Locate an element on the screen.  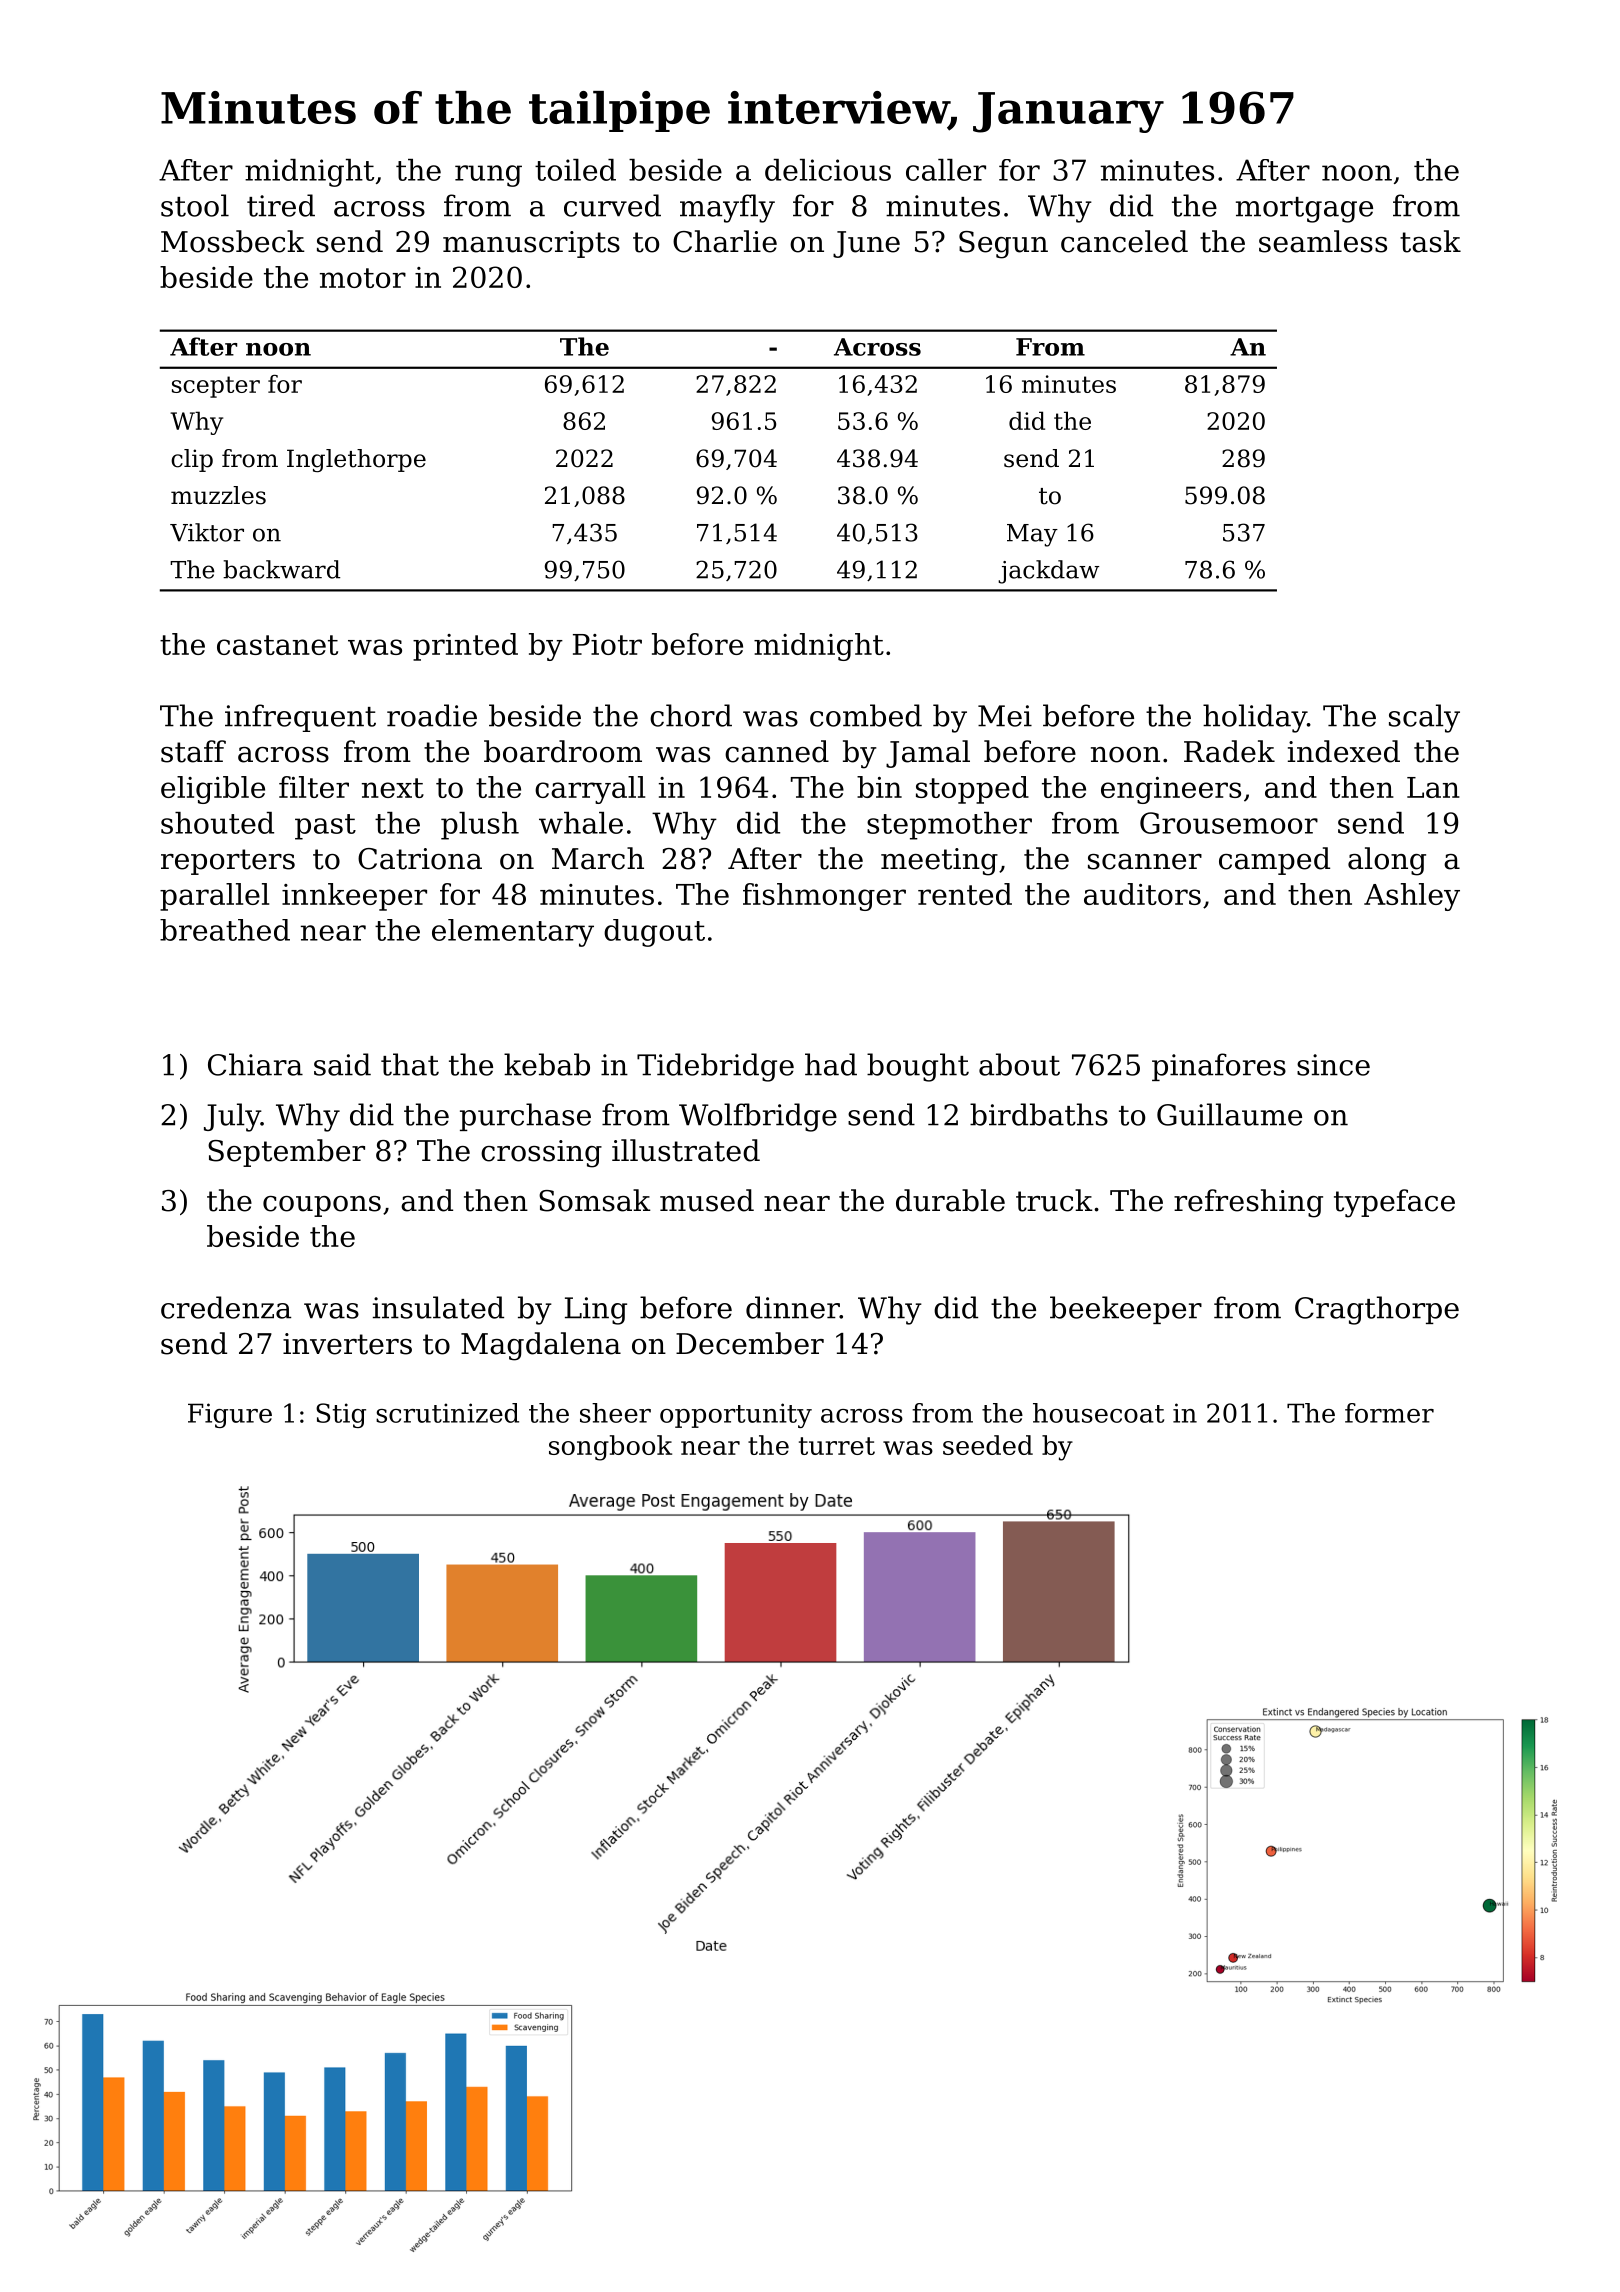
caller is located at coordinates (946, 170).
